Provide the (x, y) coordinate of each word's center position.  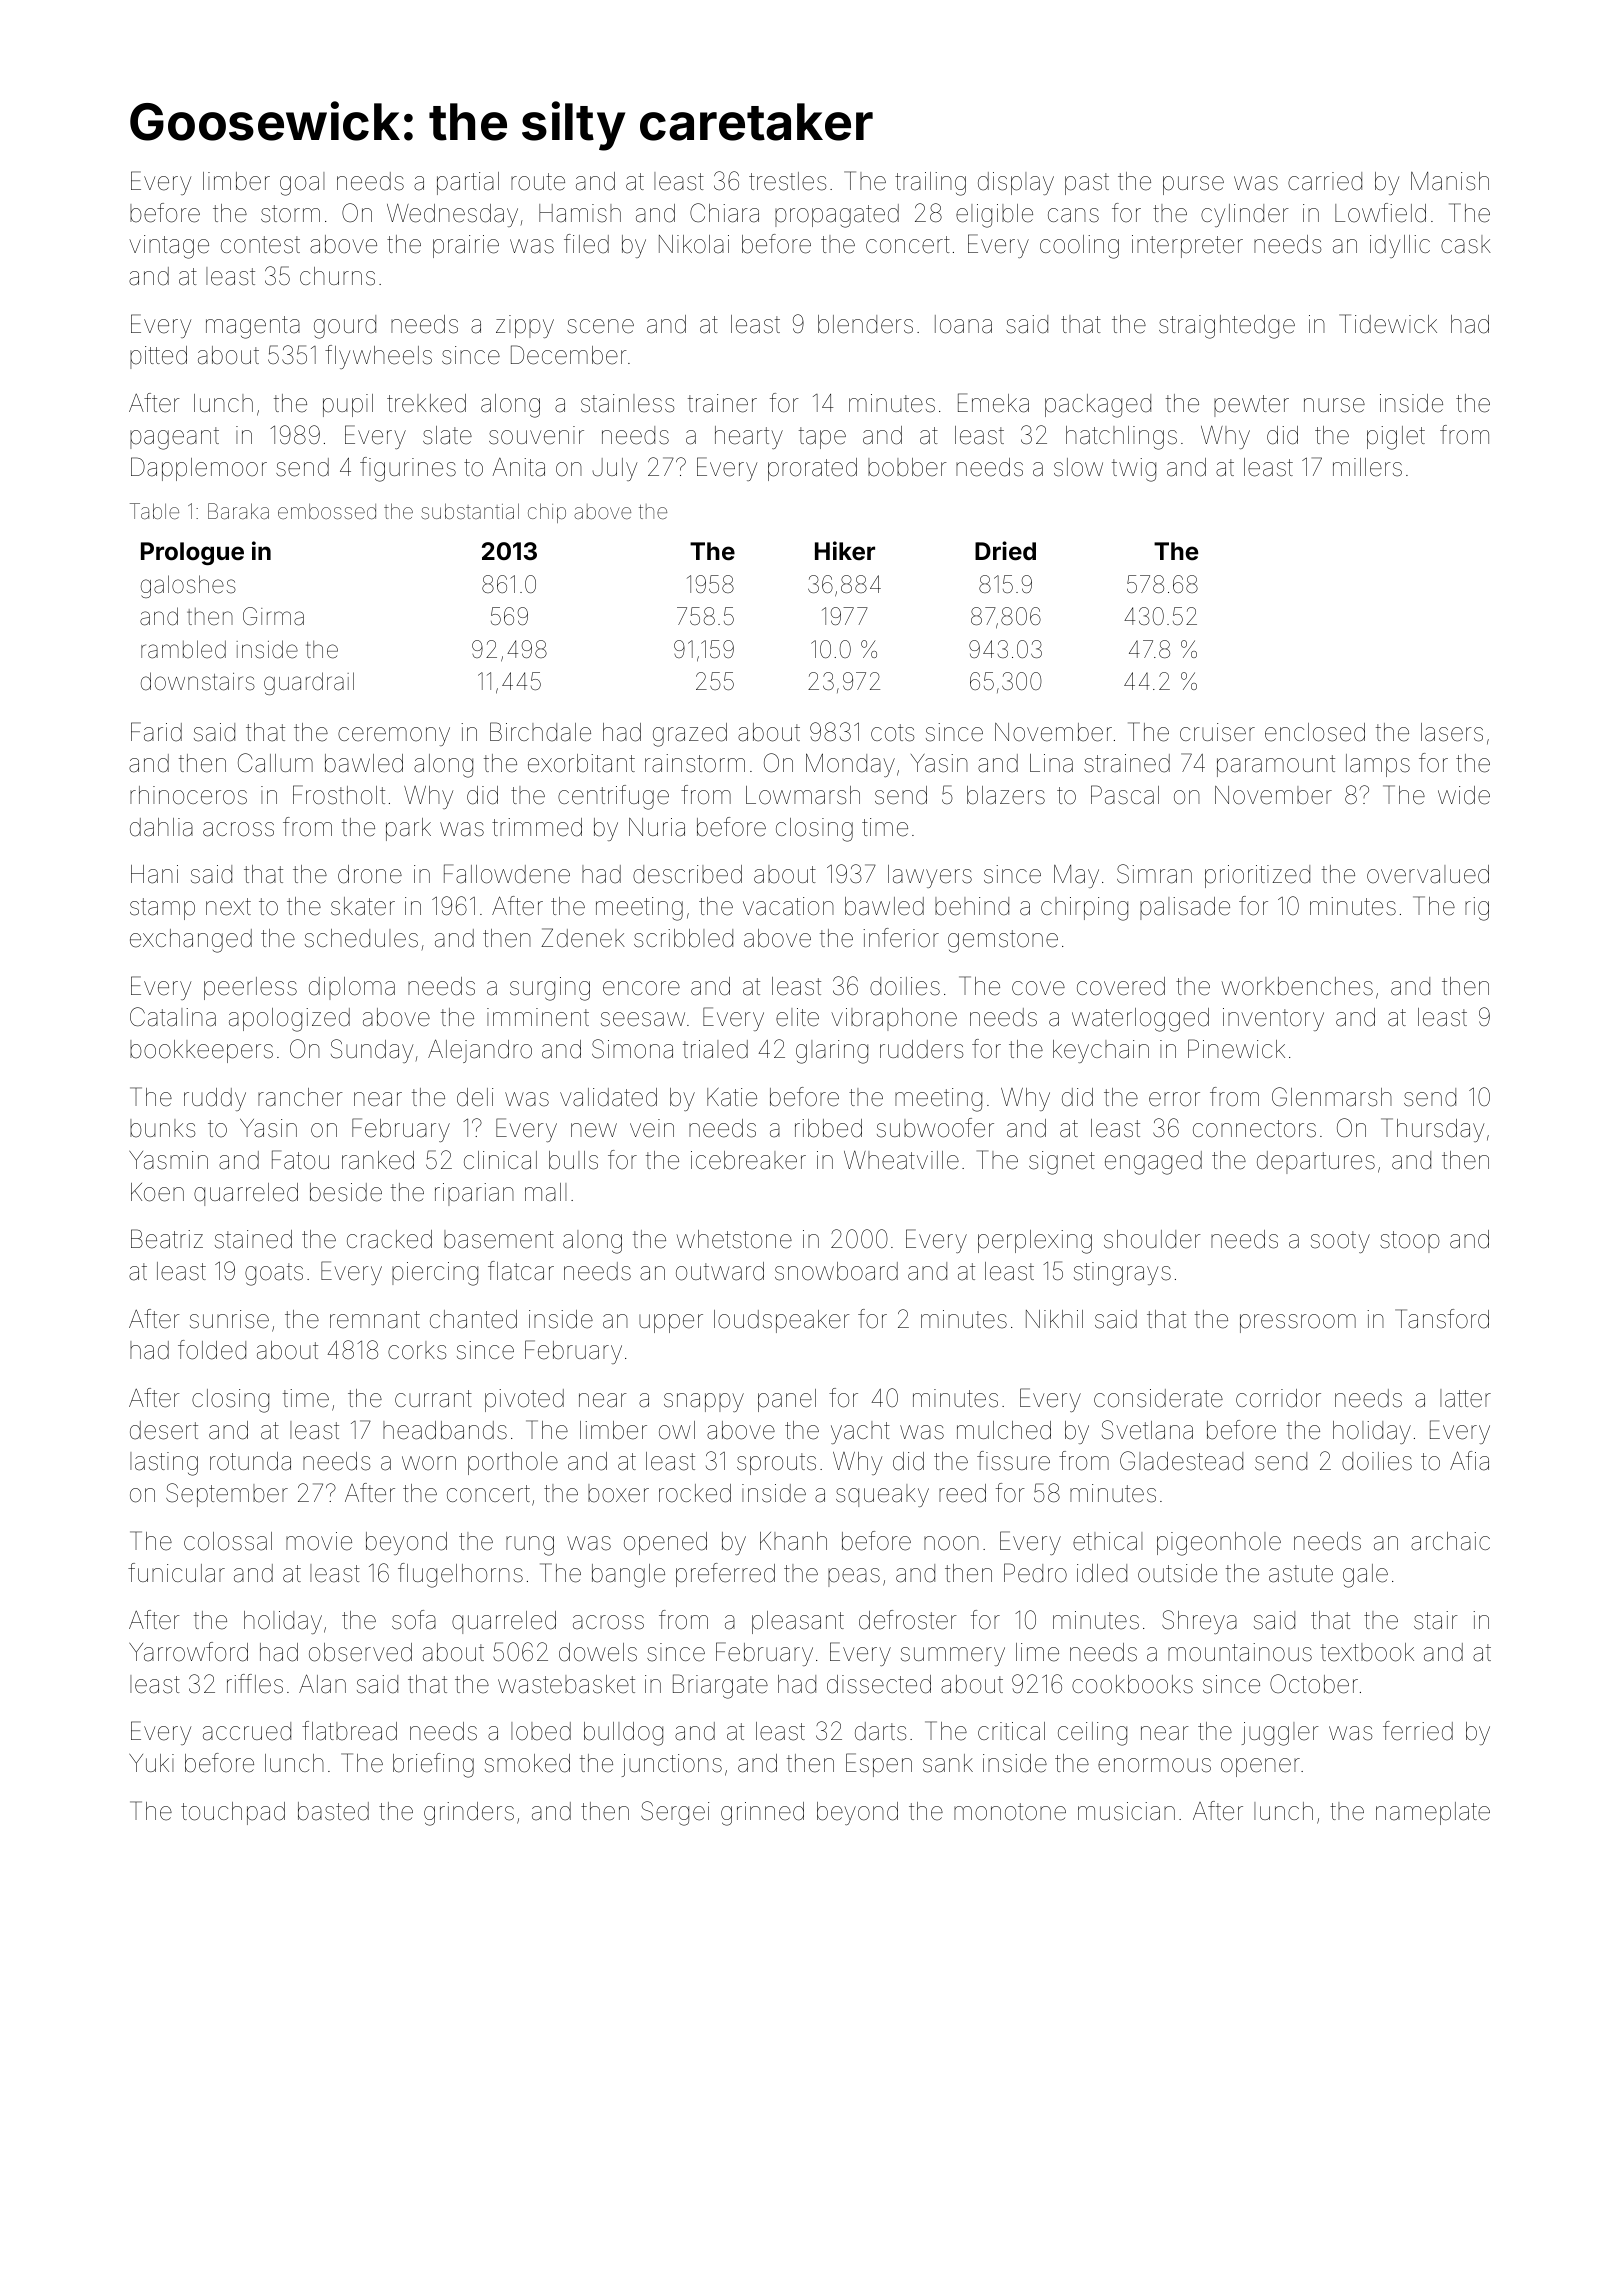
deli (475, 1097)
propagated (837, 216)
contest (260, 245)
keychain (1101, 1051)
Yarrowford (188, 1652)
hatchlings (1121, 438)
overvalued (1428, 874)
